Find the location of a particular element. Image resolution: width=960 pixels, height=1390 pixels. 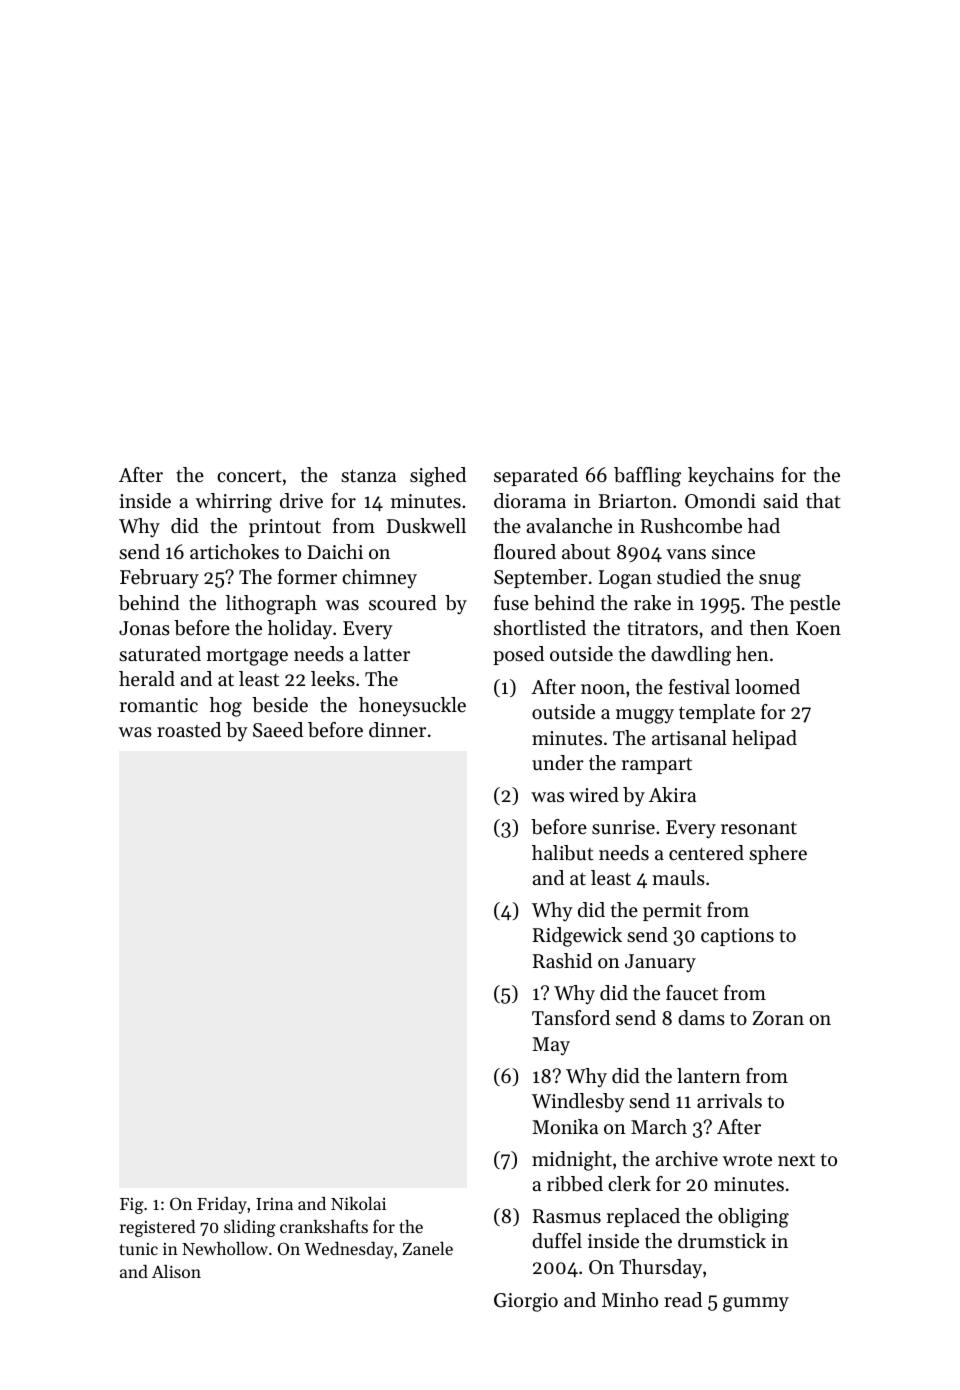

next is located at coordinates (796, 1160).
